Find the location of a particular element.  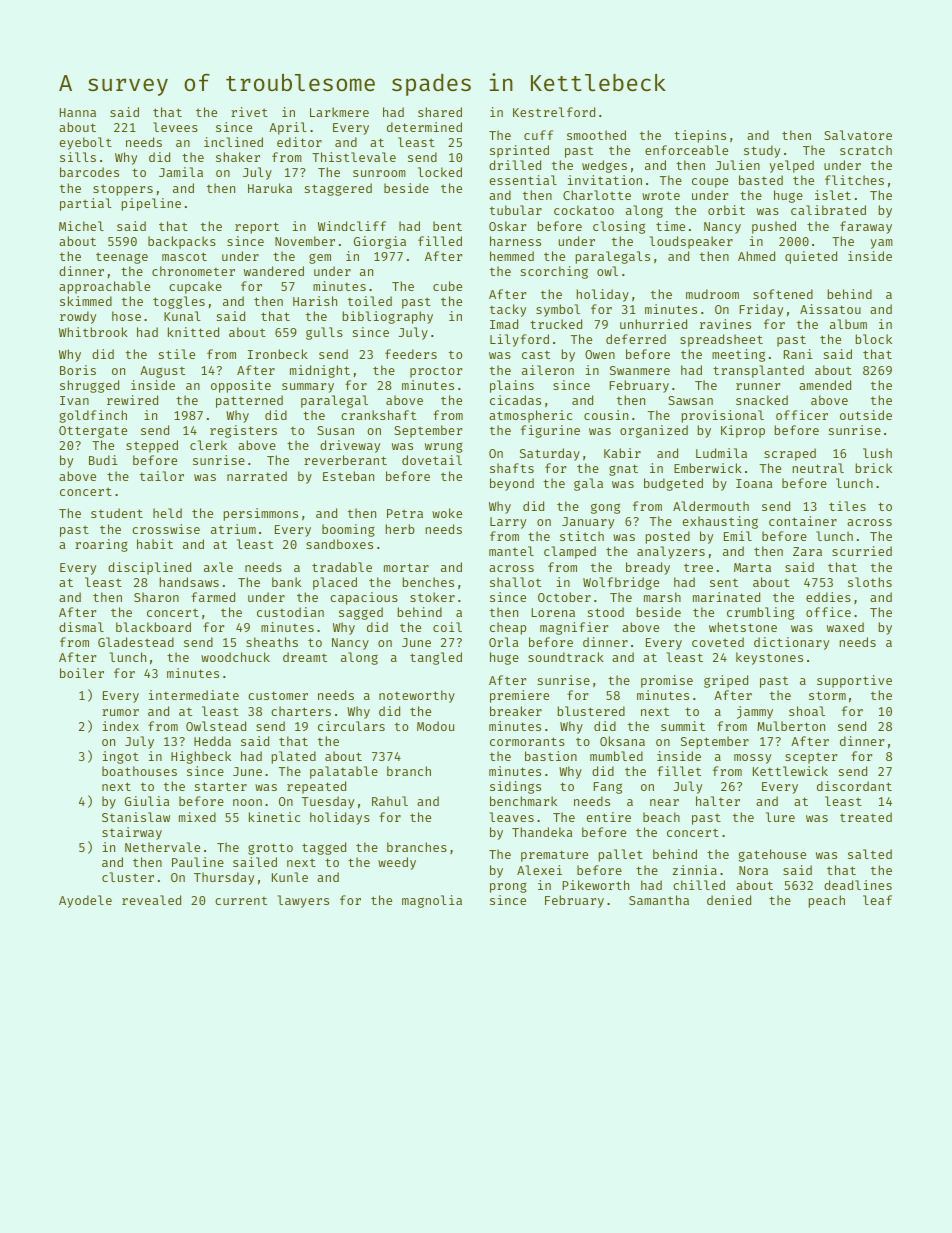

boiler is located at coordinates (82, 673).
